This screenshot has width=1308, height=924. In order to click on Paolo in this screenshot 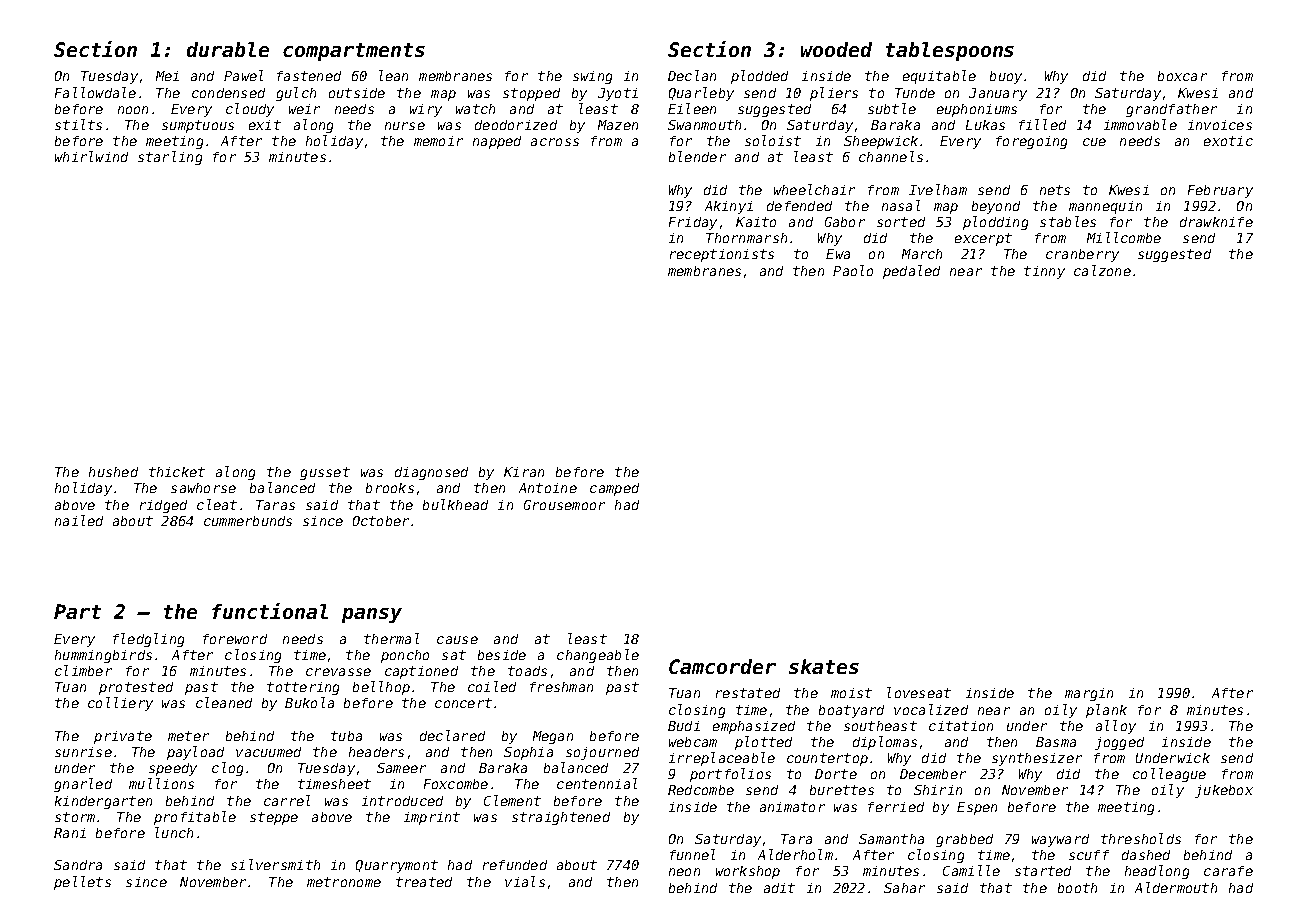, I will do `click(853, 270)`.
